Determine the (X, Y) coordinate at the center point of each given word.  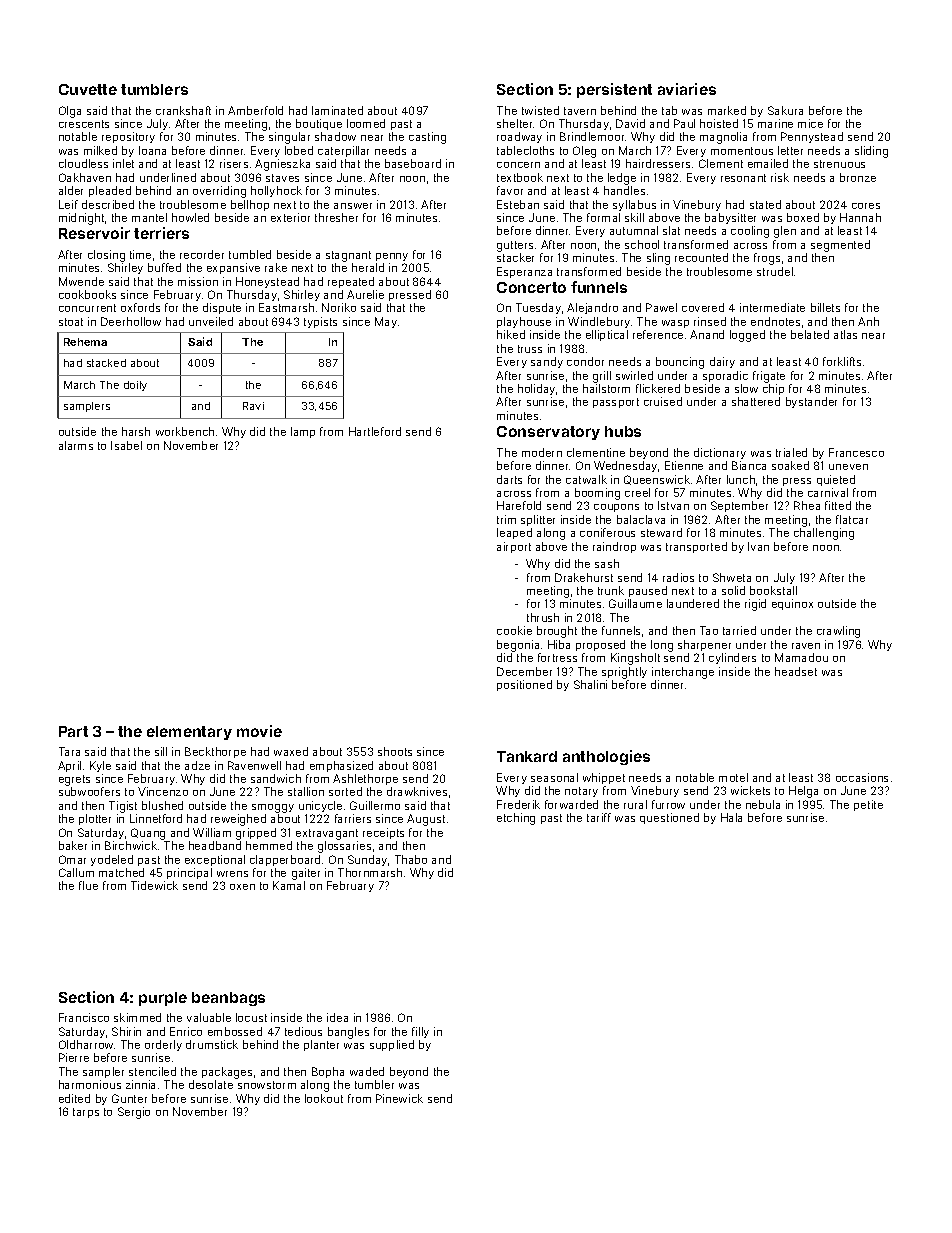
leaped (514, 533)
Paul (684, 123)
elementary (189, 733)
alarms (76, 445)
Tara (69, 751)
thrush (543, 617)
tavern (580, 111)
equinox (792, 604)
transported (696, 547)
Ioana (152, 150)
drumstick (212, 1044)
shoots (395, 751)
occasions (862, 777)
